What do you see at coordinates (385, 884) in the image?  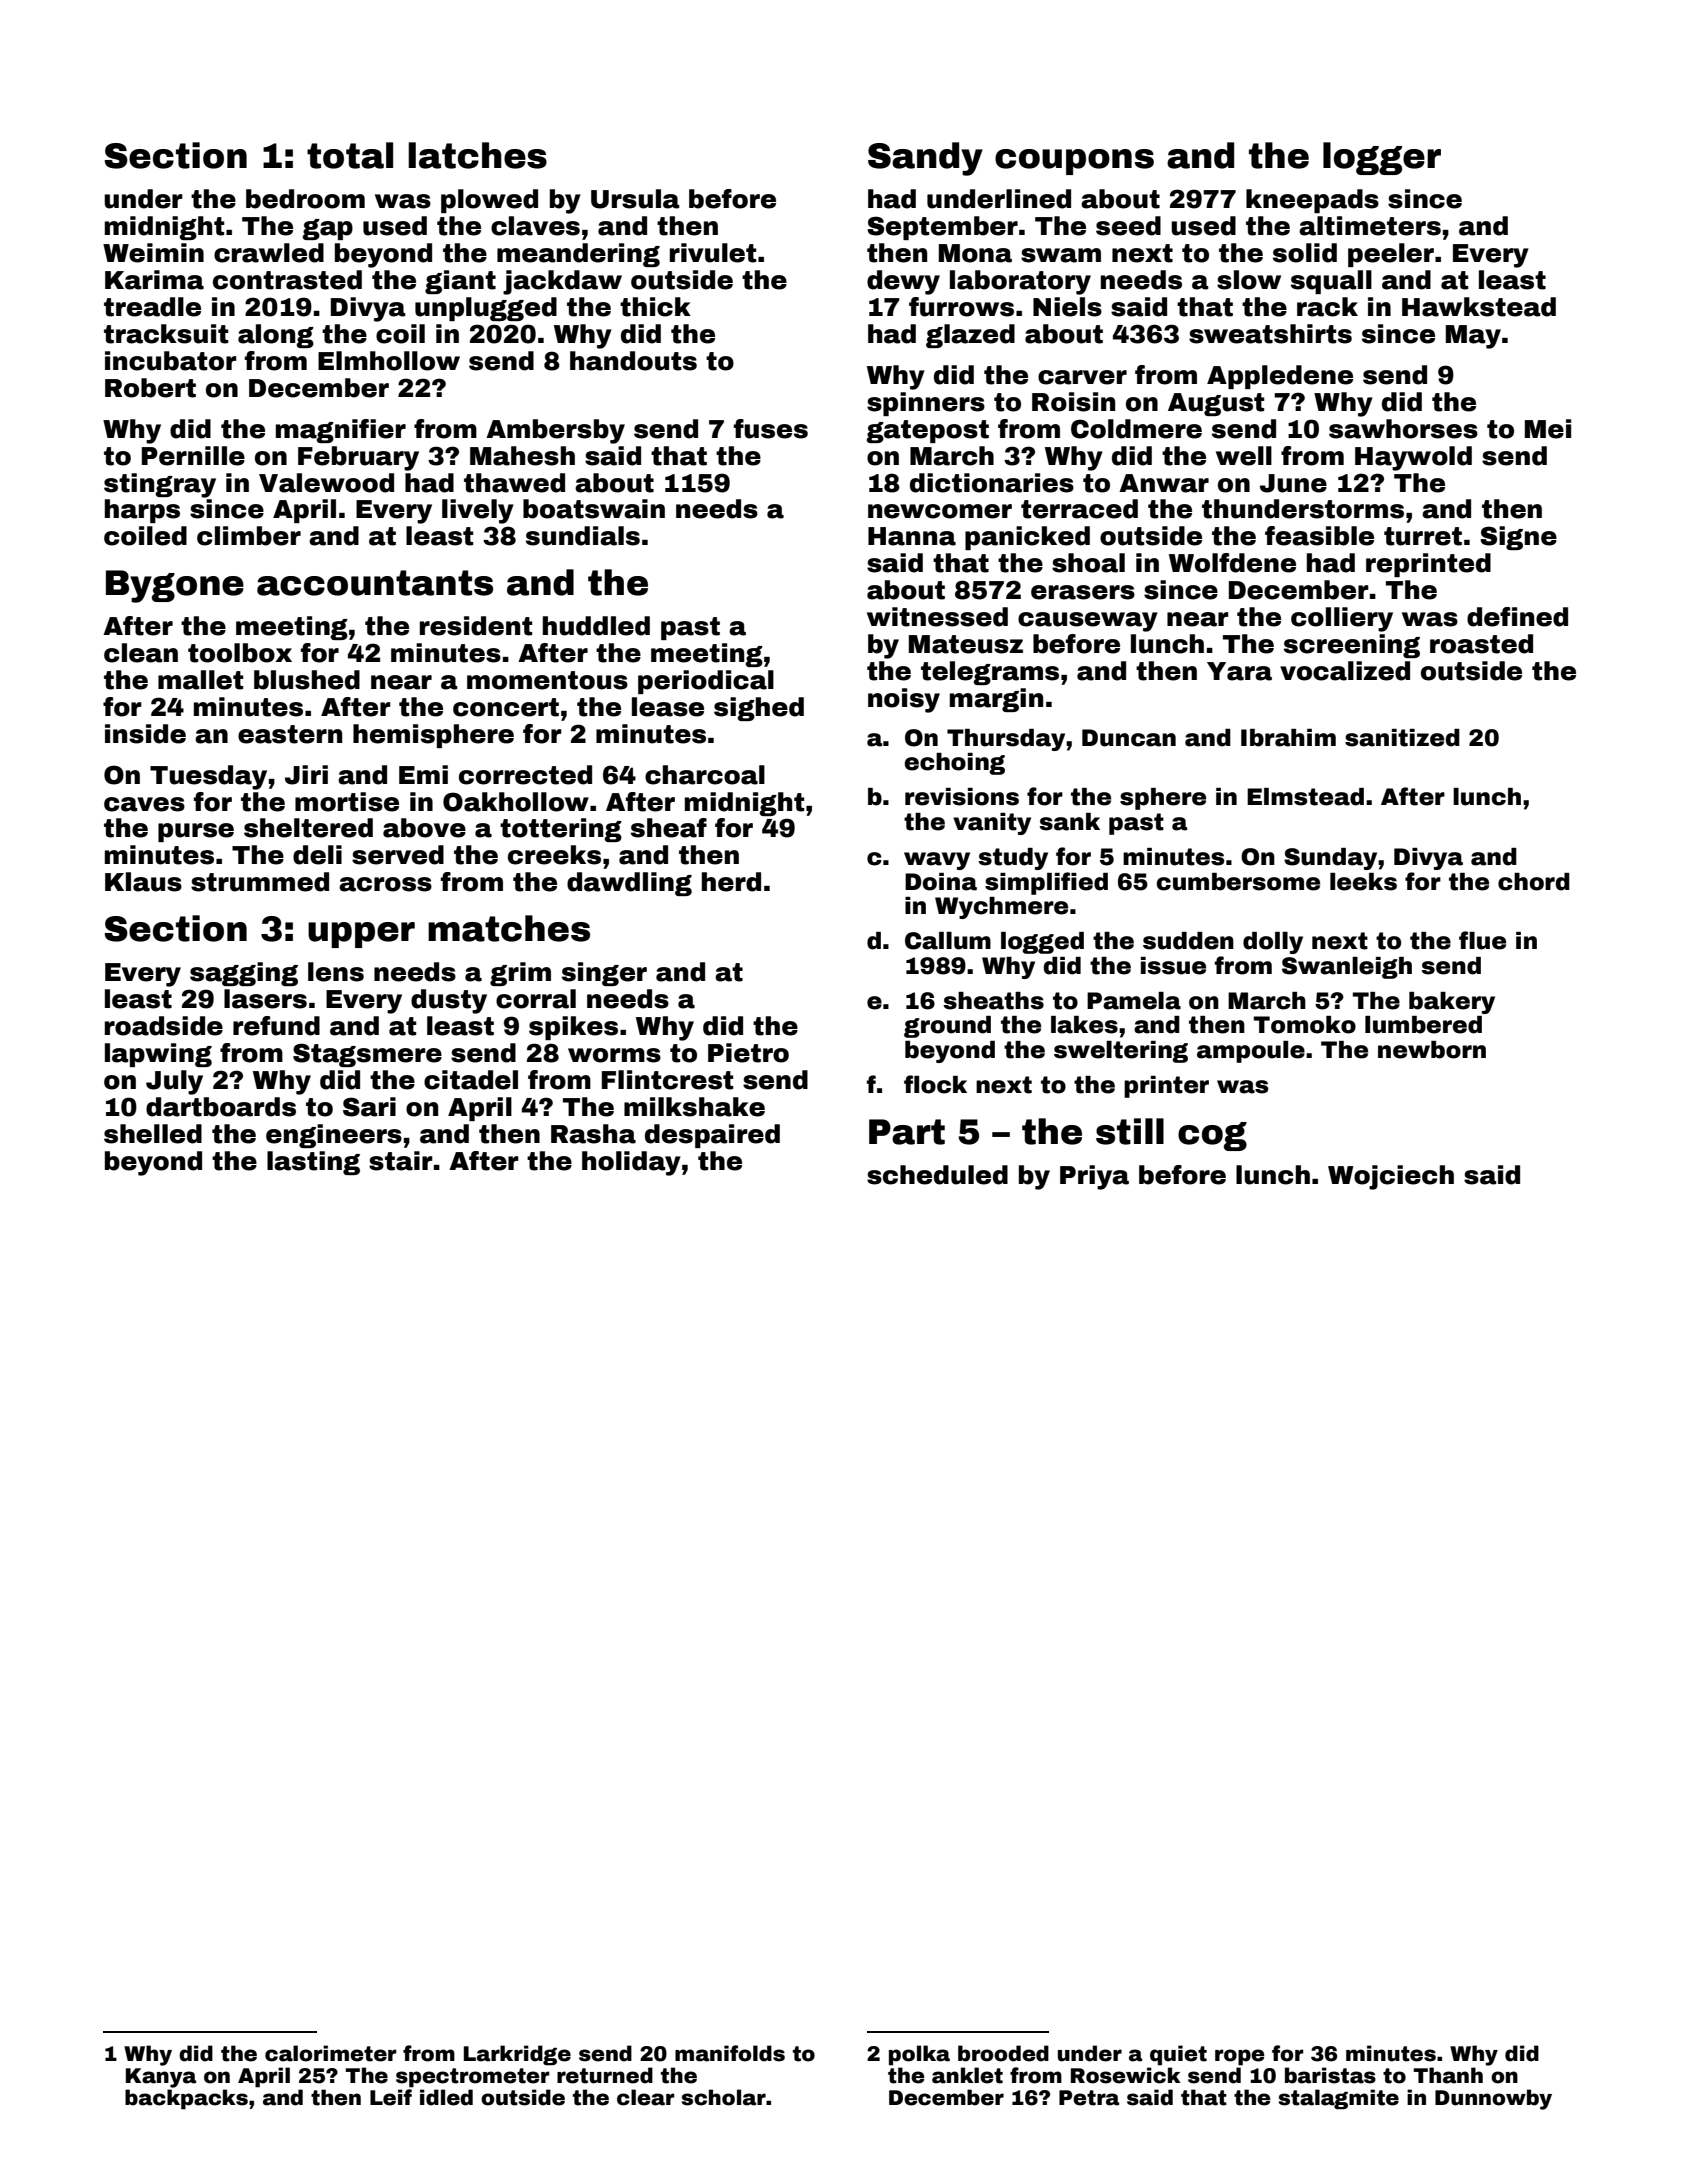 I see `across` at bounding box center [385, 884].
